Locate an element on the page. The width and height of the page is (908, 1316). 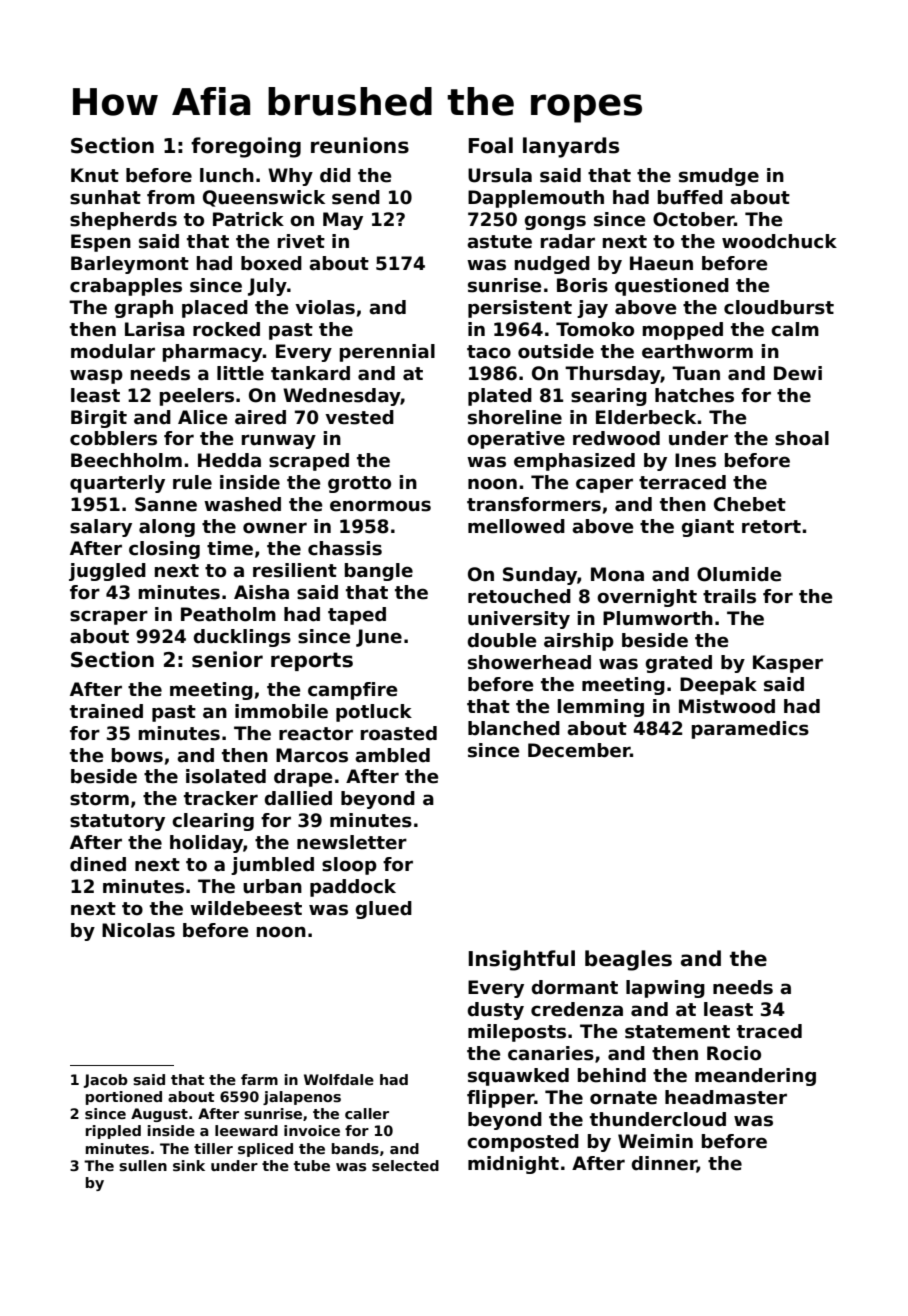
Foal is located at coordinates (491, 145).
